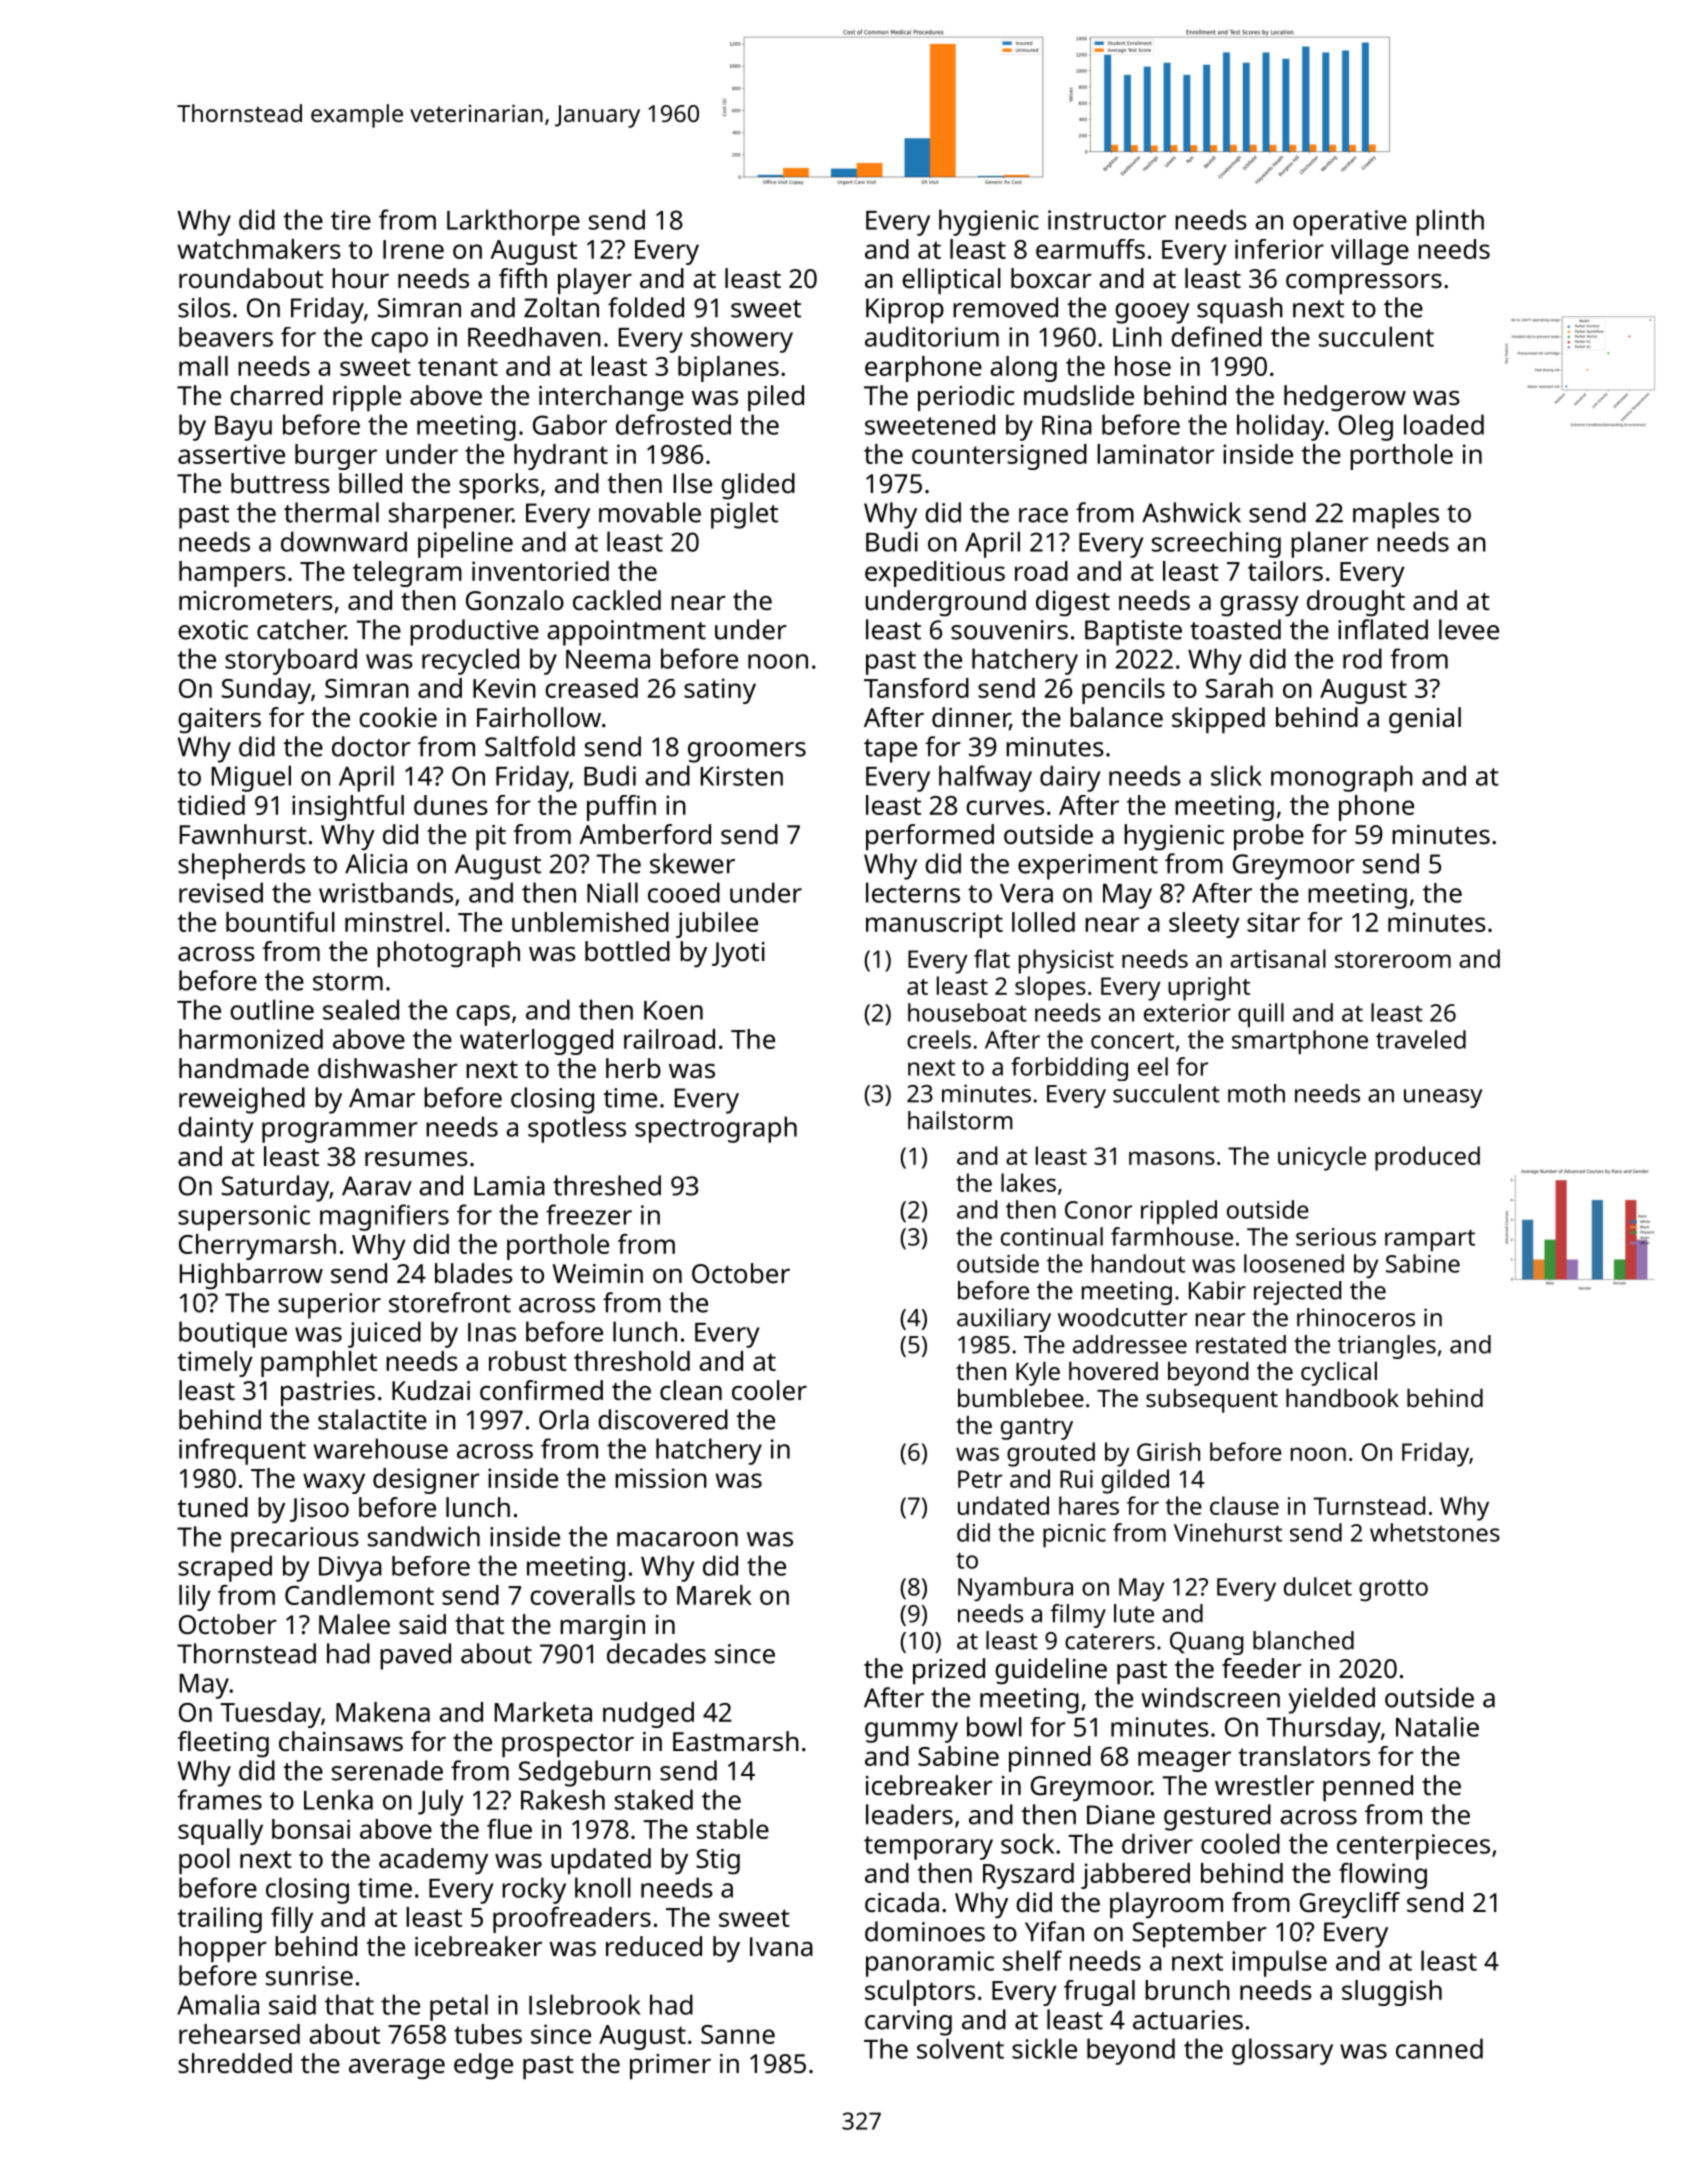  What do you see at coordinates (387, 1770) in the page?
I see `serenade` at bounding box center [387, 1770].
